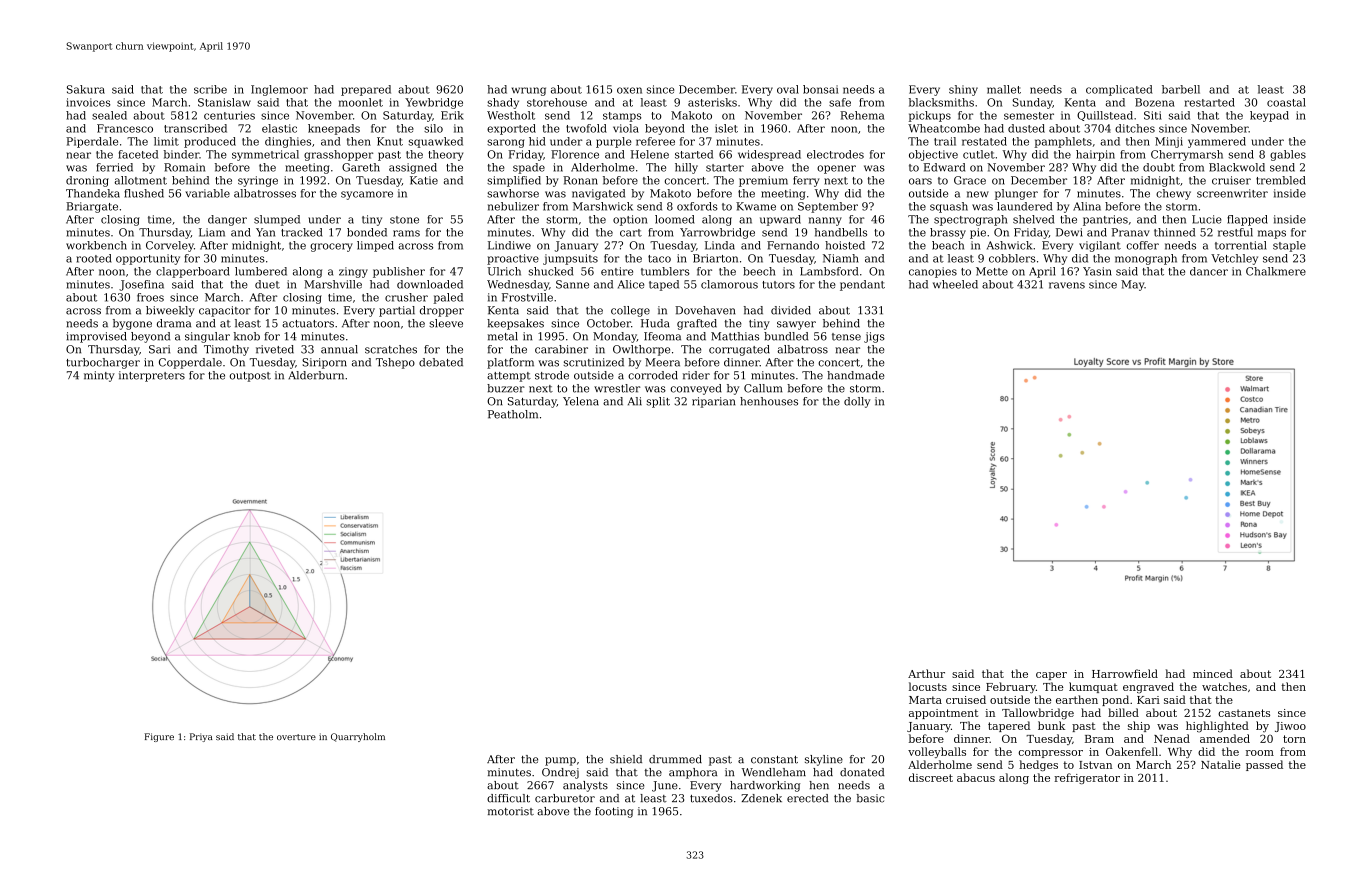  I want to click on minced, so click(1213, 673).
